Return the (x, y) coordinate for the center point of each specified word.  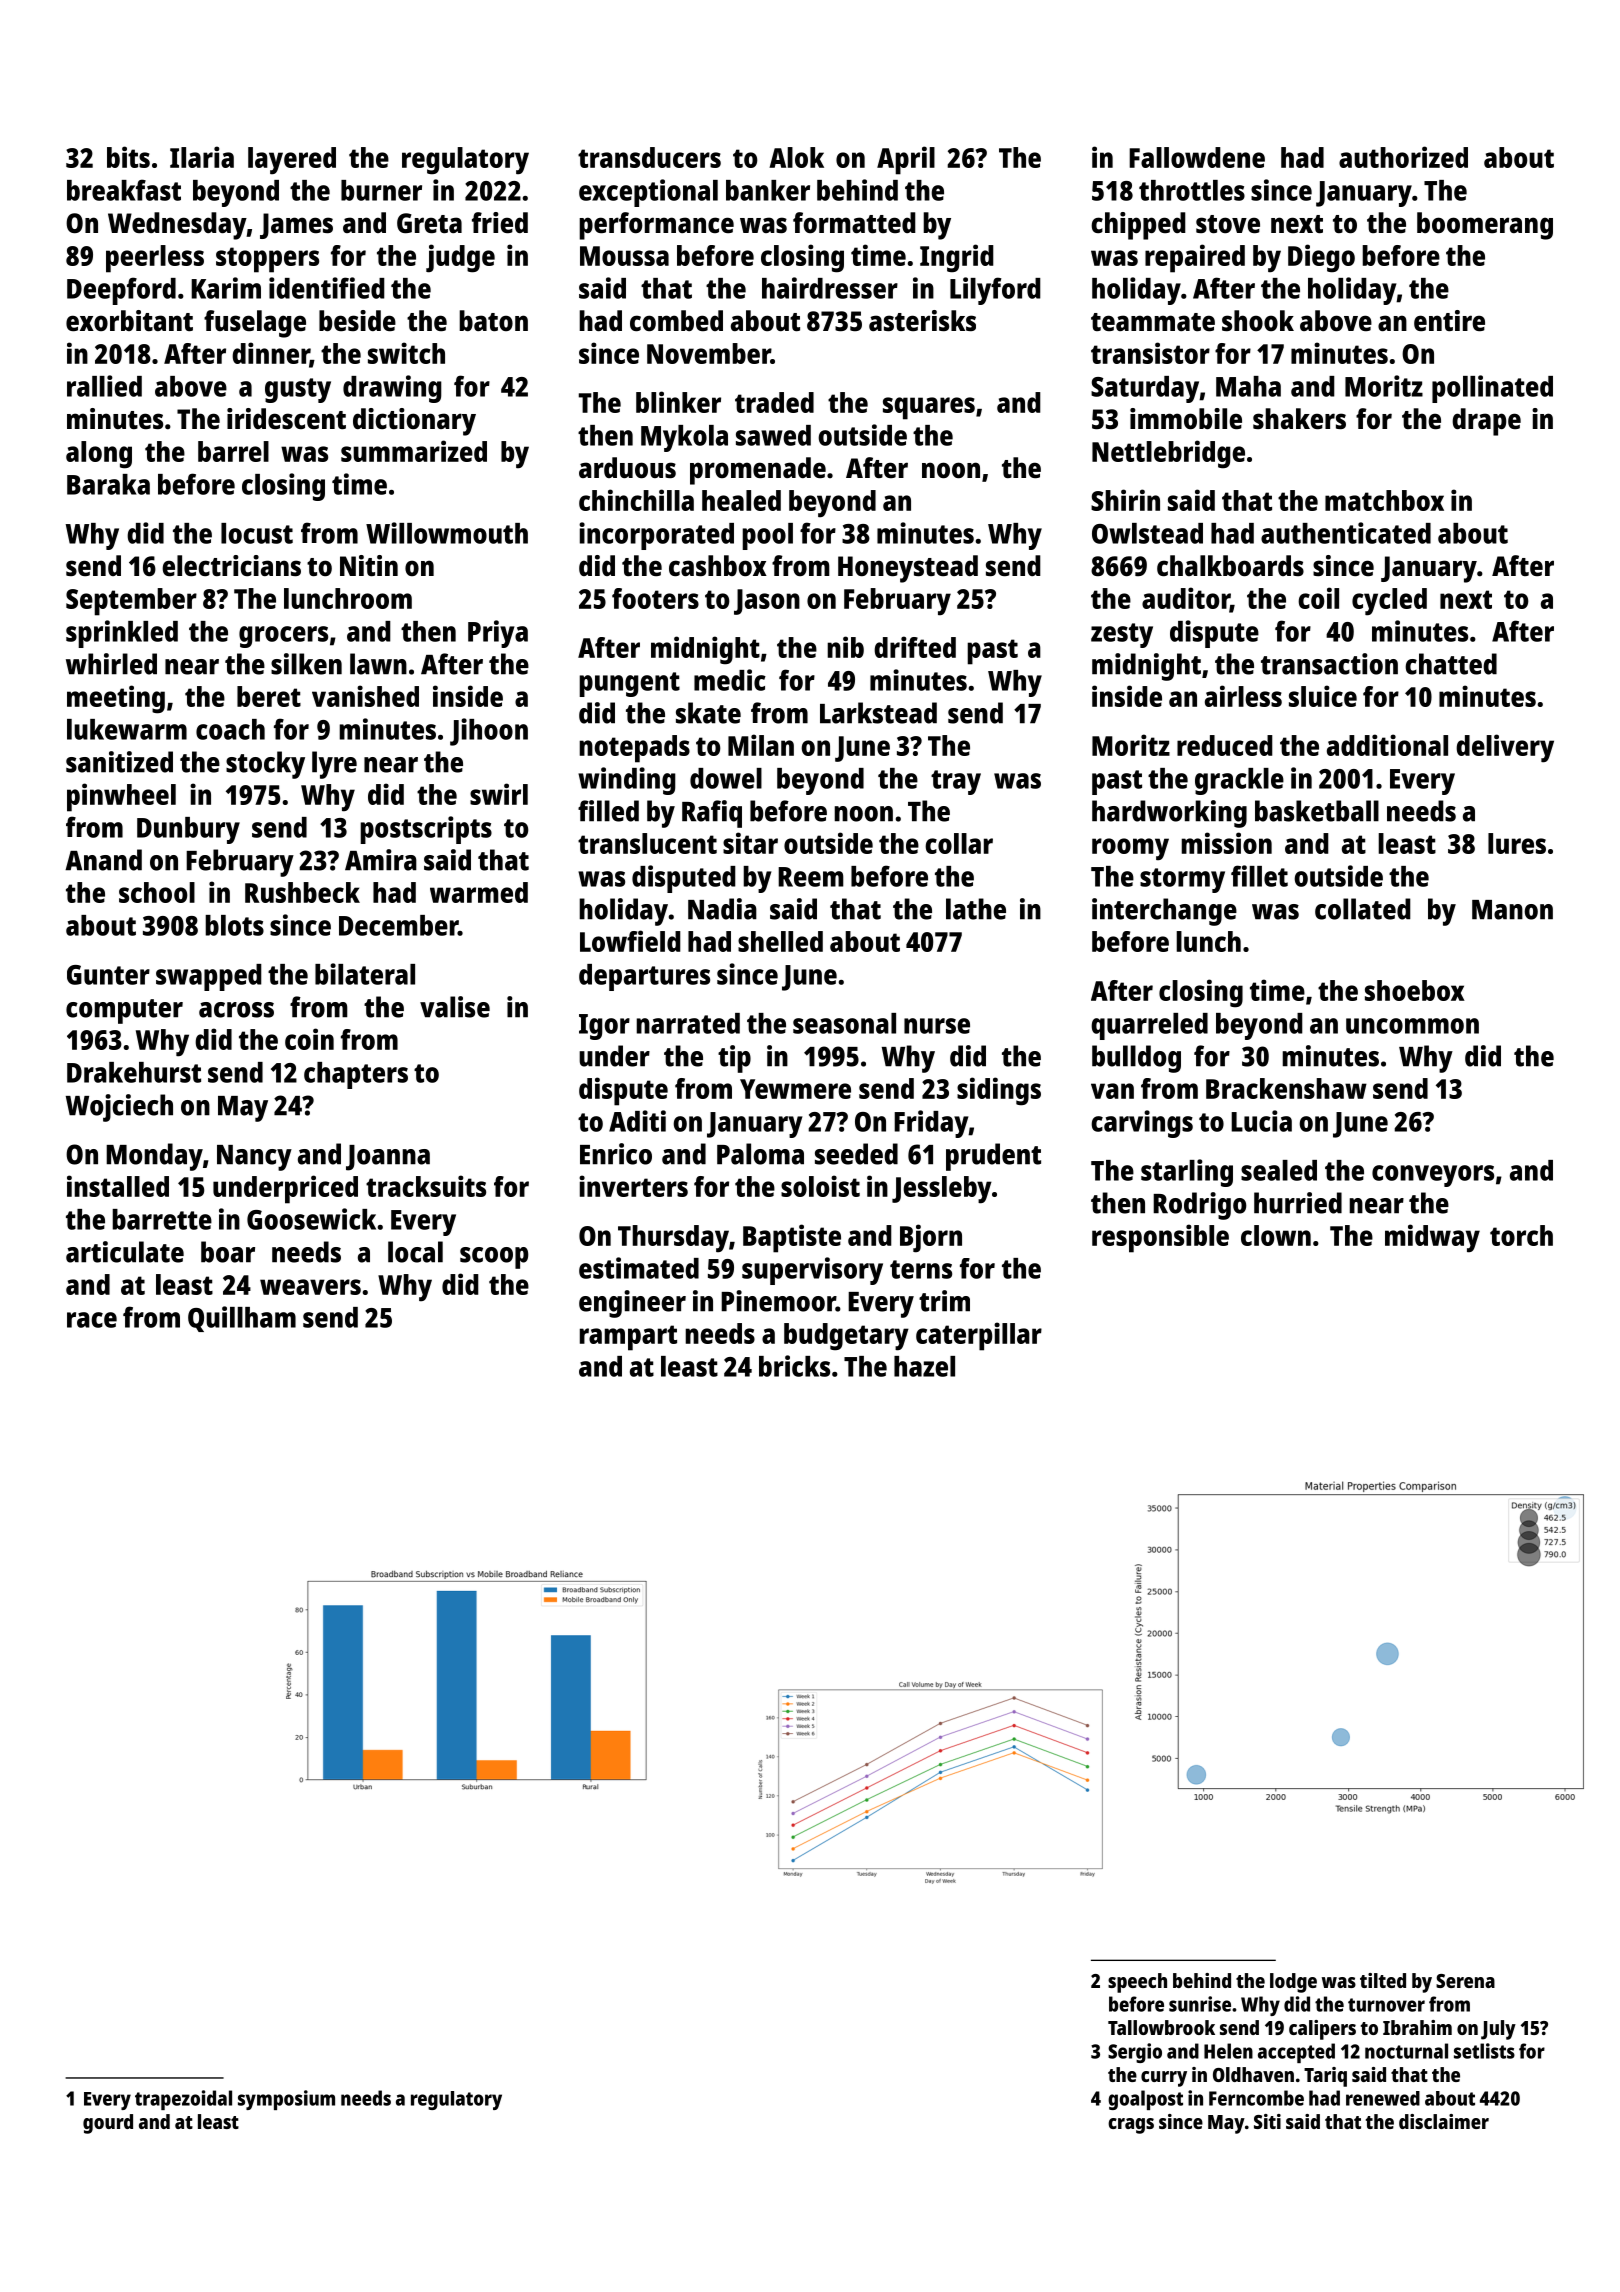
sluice (1323, 696)
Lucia (1261, 1121)
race (92, 1320)
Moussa (624, 256)
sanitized (119, 762)
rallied (104, 386)
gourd (108, 2124)
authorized (1403, 157)
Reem (811, 877)
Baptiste (792, 1238)
